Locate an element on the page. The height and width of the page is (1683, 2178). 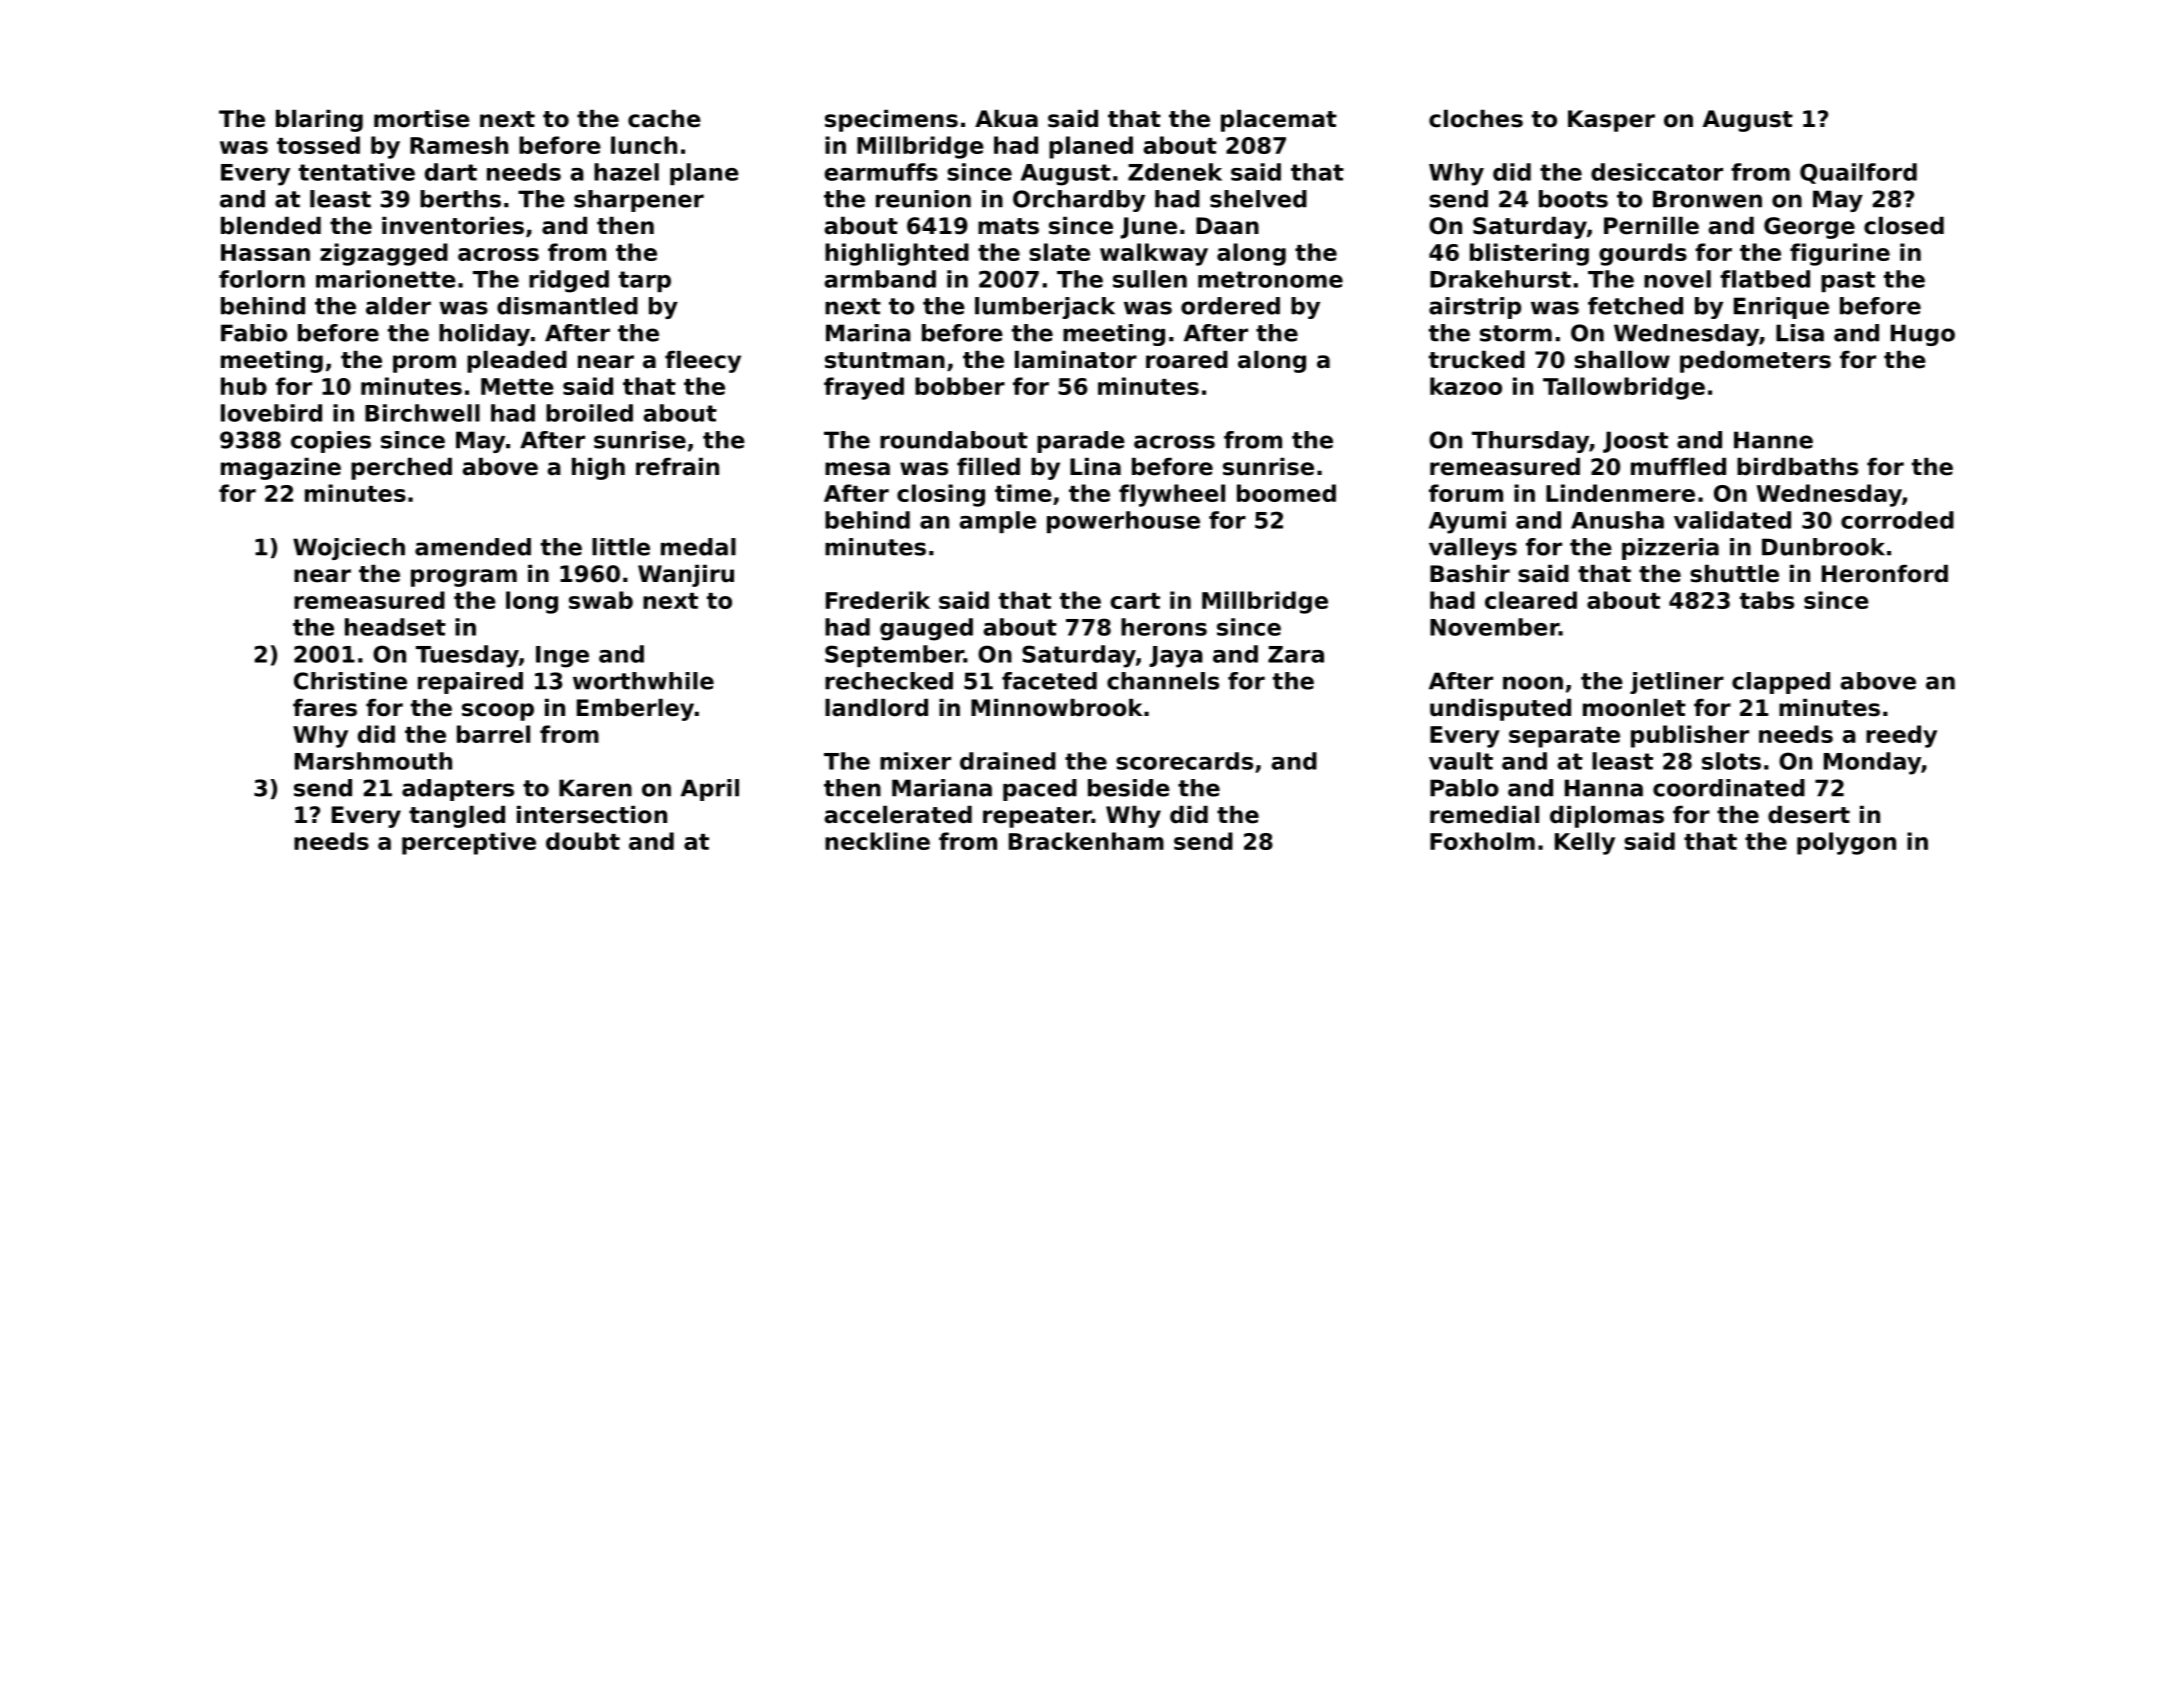
Lisa is located at coordinates (1800, 333).
